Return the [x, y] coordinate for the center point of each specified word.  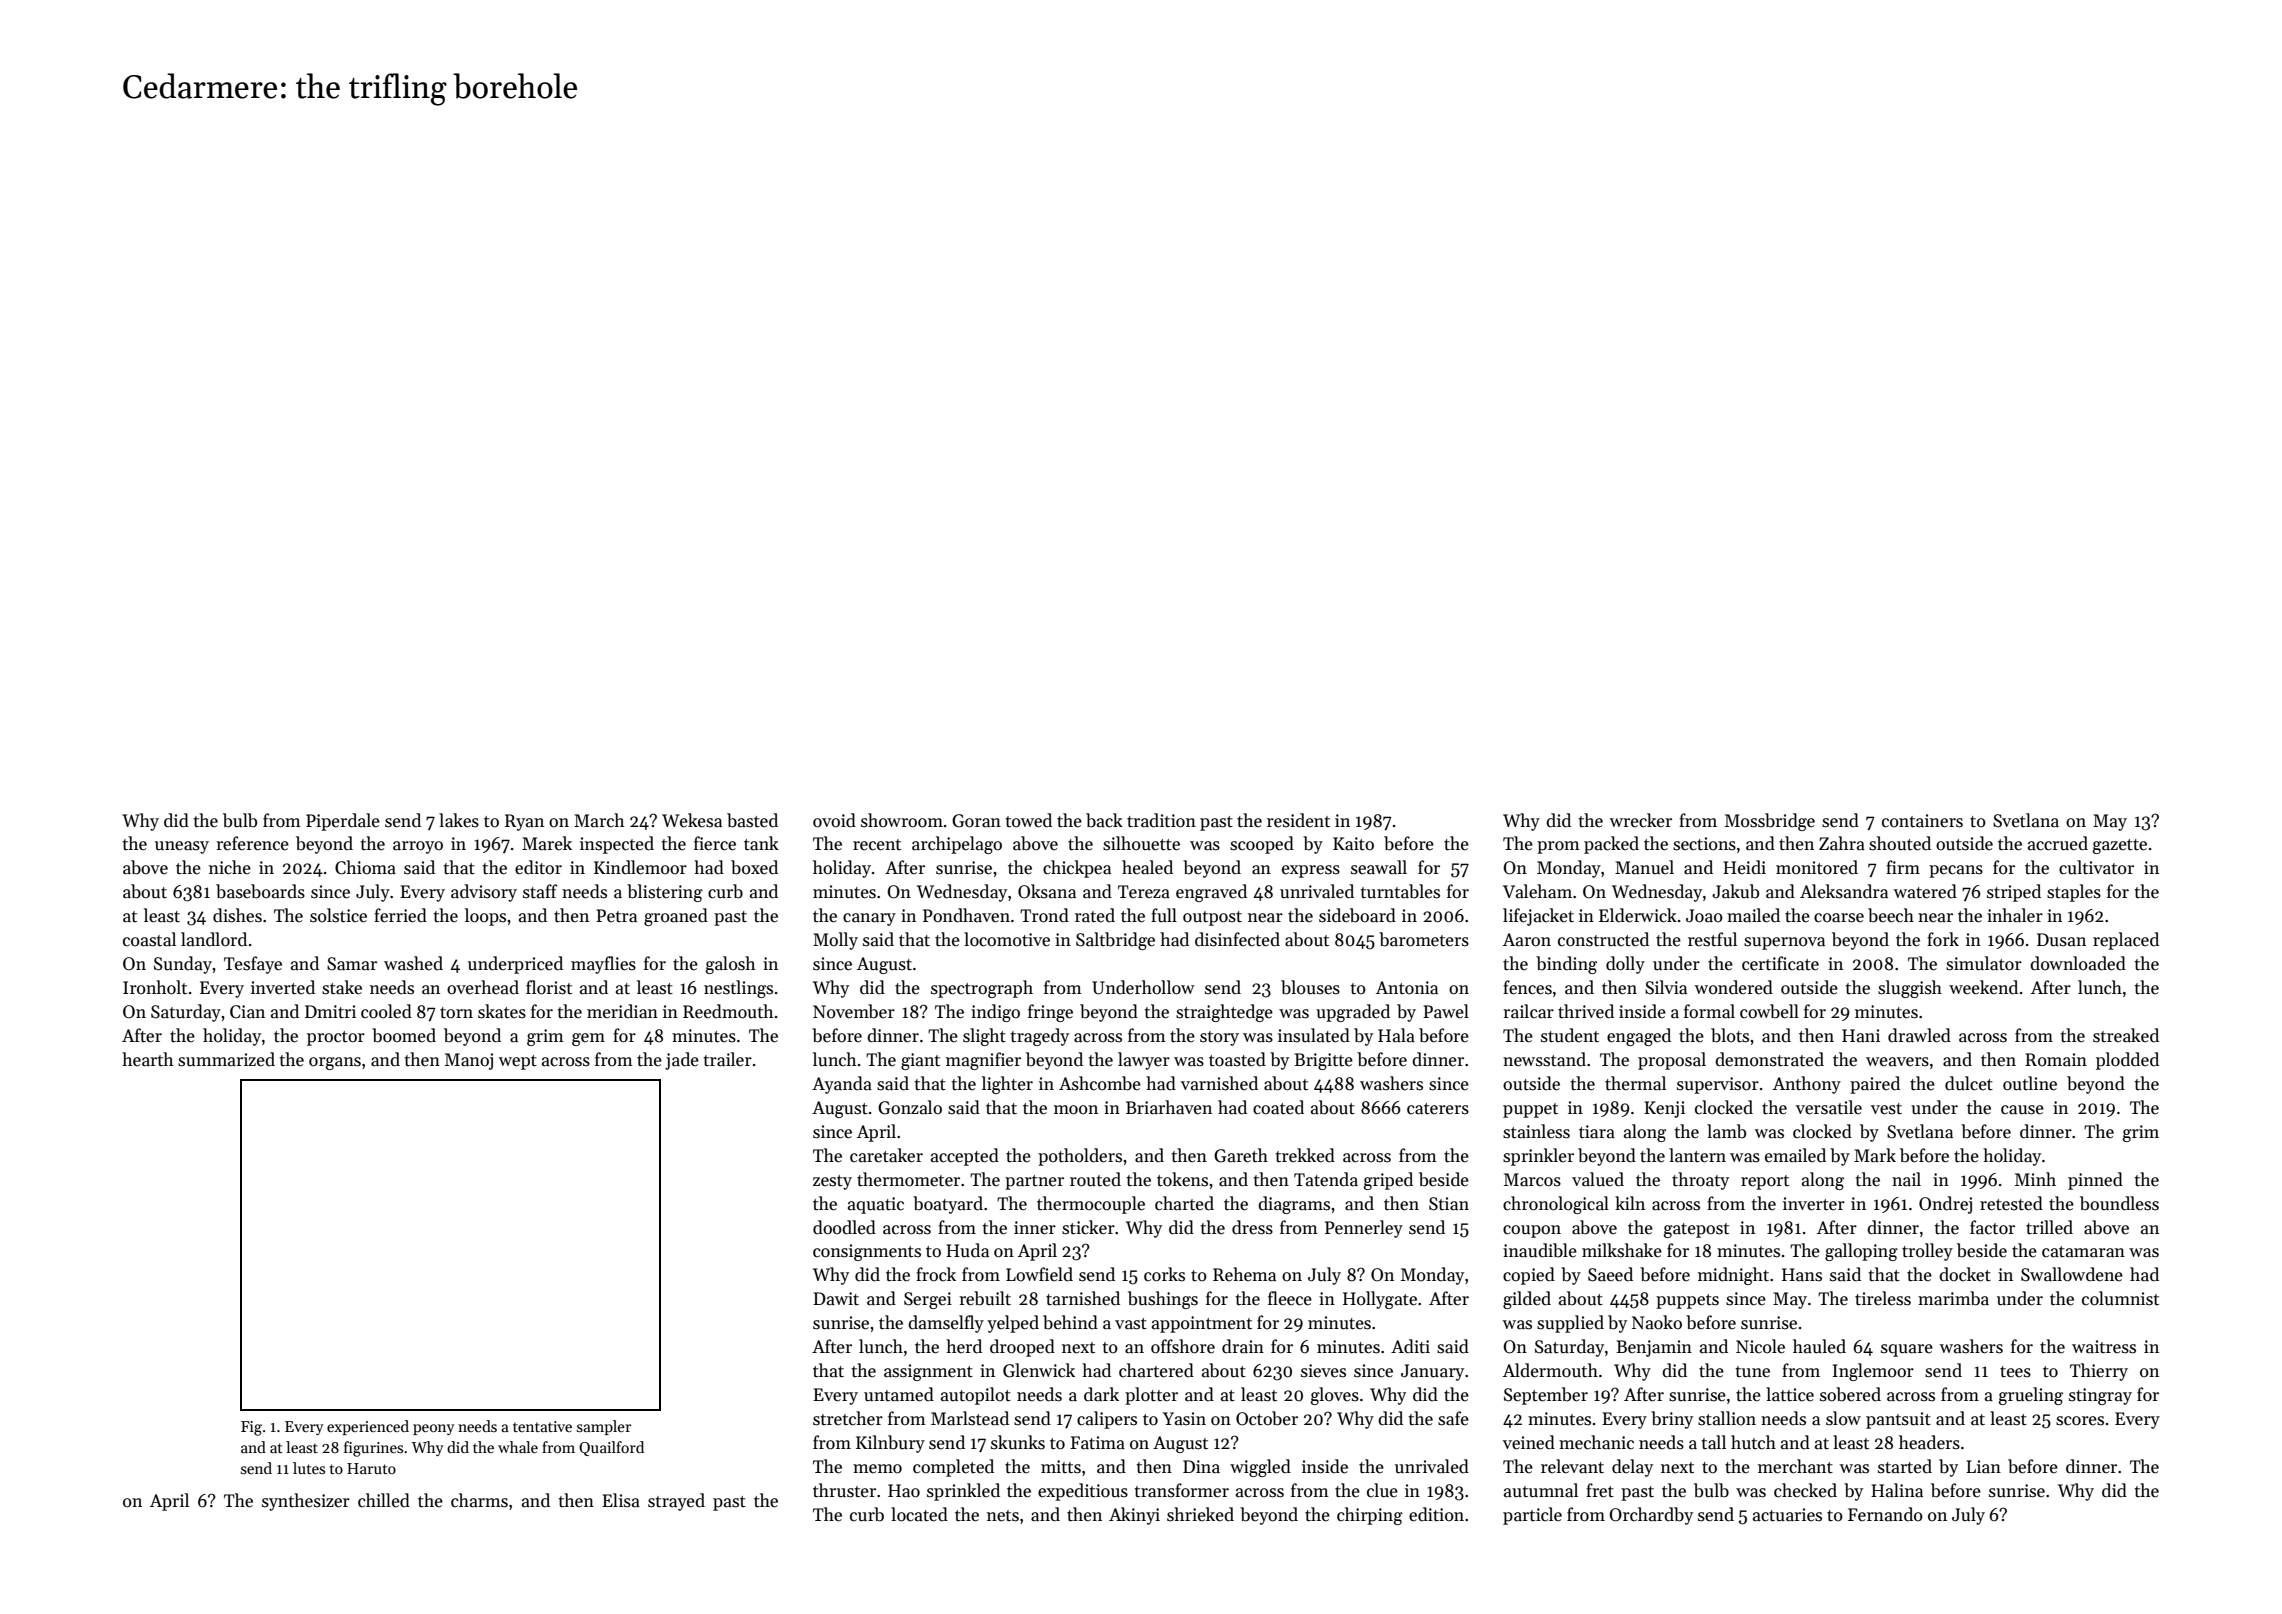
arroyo [418, 847]
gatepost [1696, 1230]
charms [479, 1500]
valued [1598, 1179]
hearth [147, 1059]
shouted [1900, 843]
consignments [867, 1252]
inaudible [1540, 1250]
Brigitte [1323, 1061]
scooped [1262, 845]
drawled [1919, 1035]
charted [1184, 1203]
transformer [1181, 1490]
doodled [844, 1227]
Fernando [1885, 1514]
